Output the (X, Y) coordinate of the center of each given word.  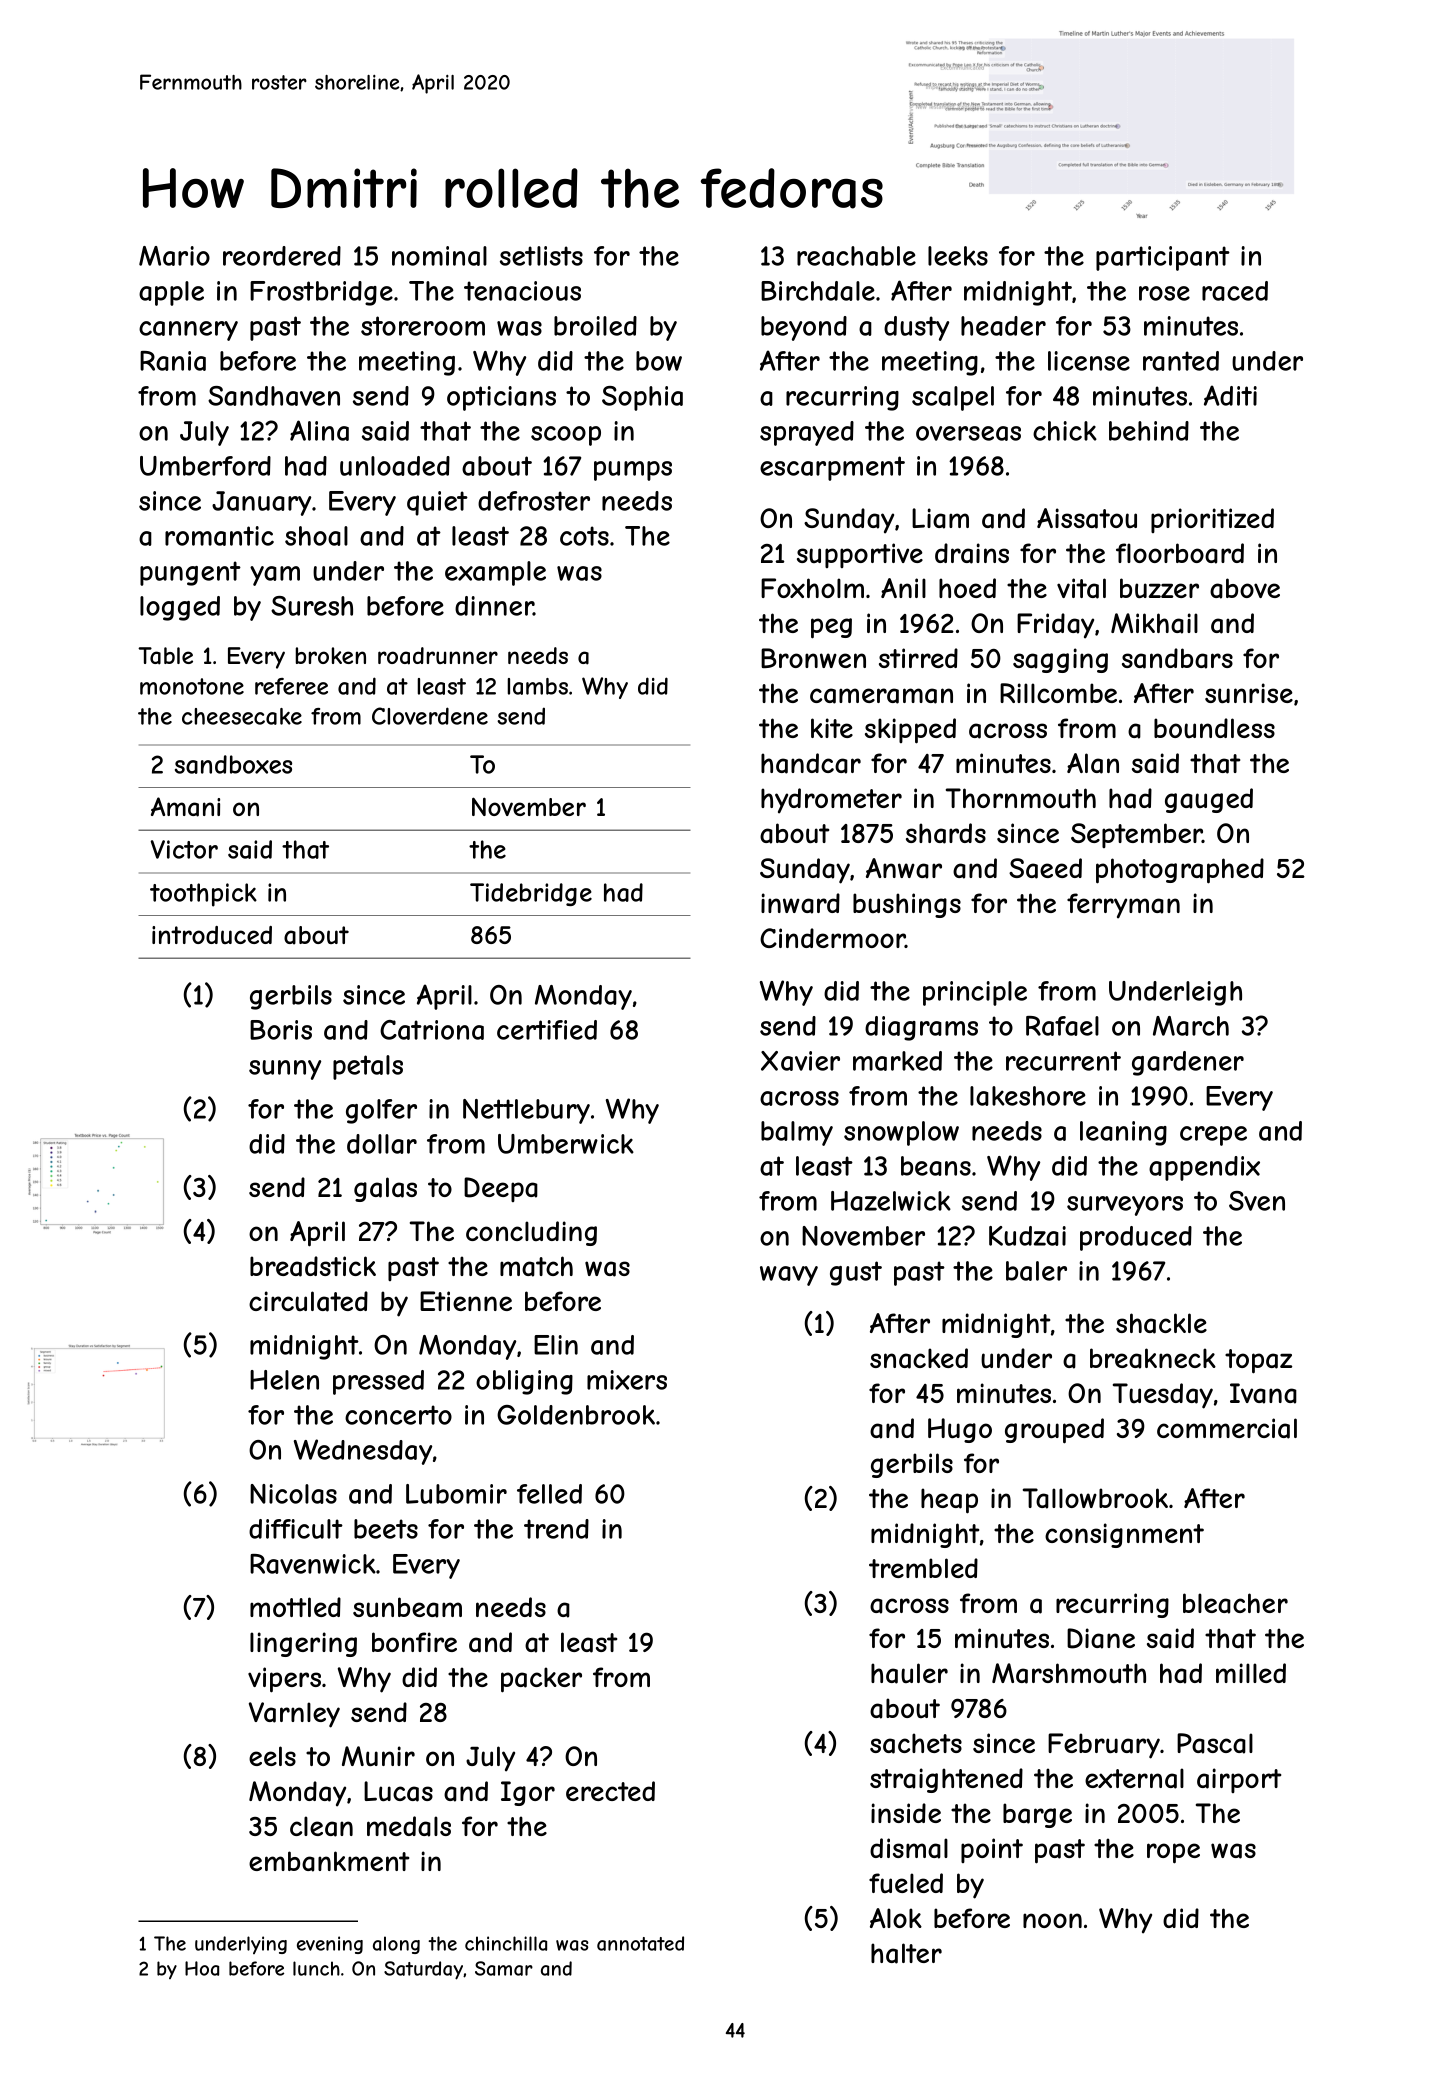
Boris (281, 1030)
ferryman (1123, 906)
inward (800, 903)
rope (1173, 1853)
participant (1163, 258)
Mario (174, 256)
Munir (378, 1756)
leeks (958, 256)
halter (906, 1953)
